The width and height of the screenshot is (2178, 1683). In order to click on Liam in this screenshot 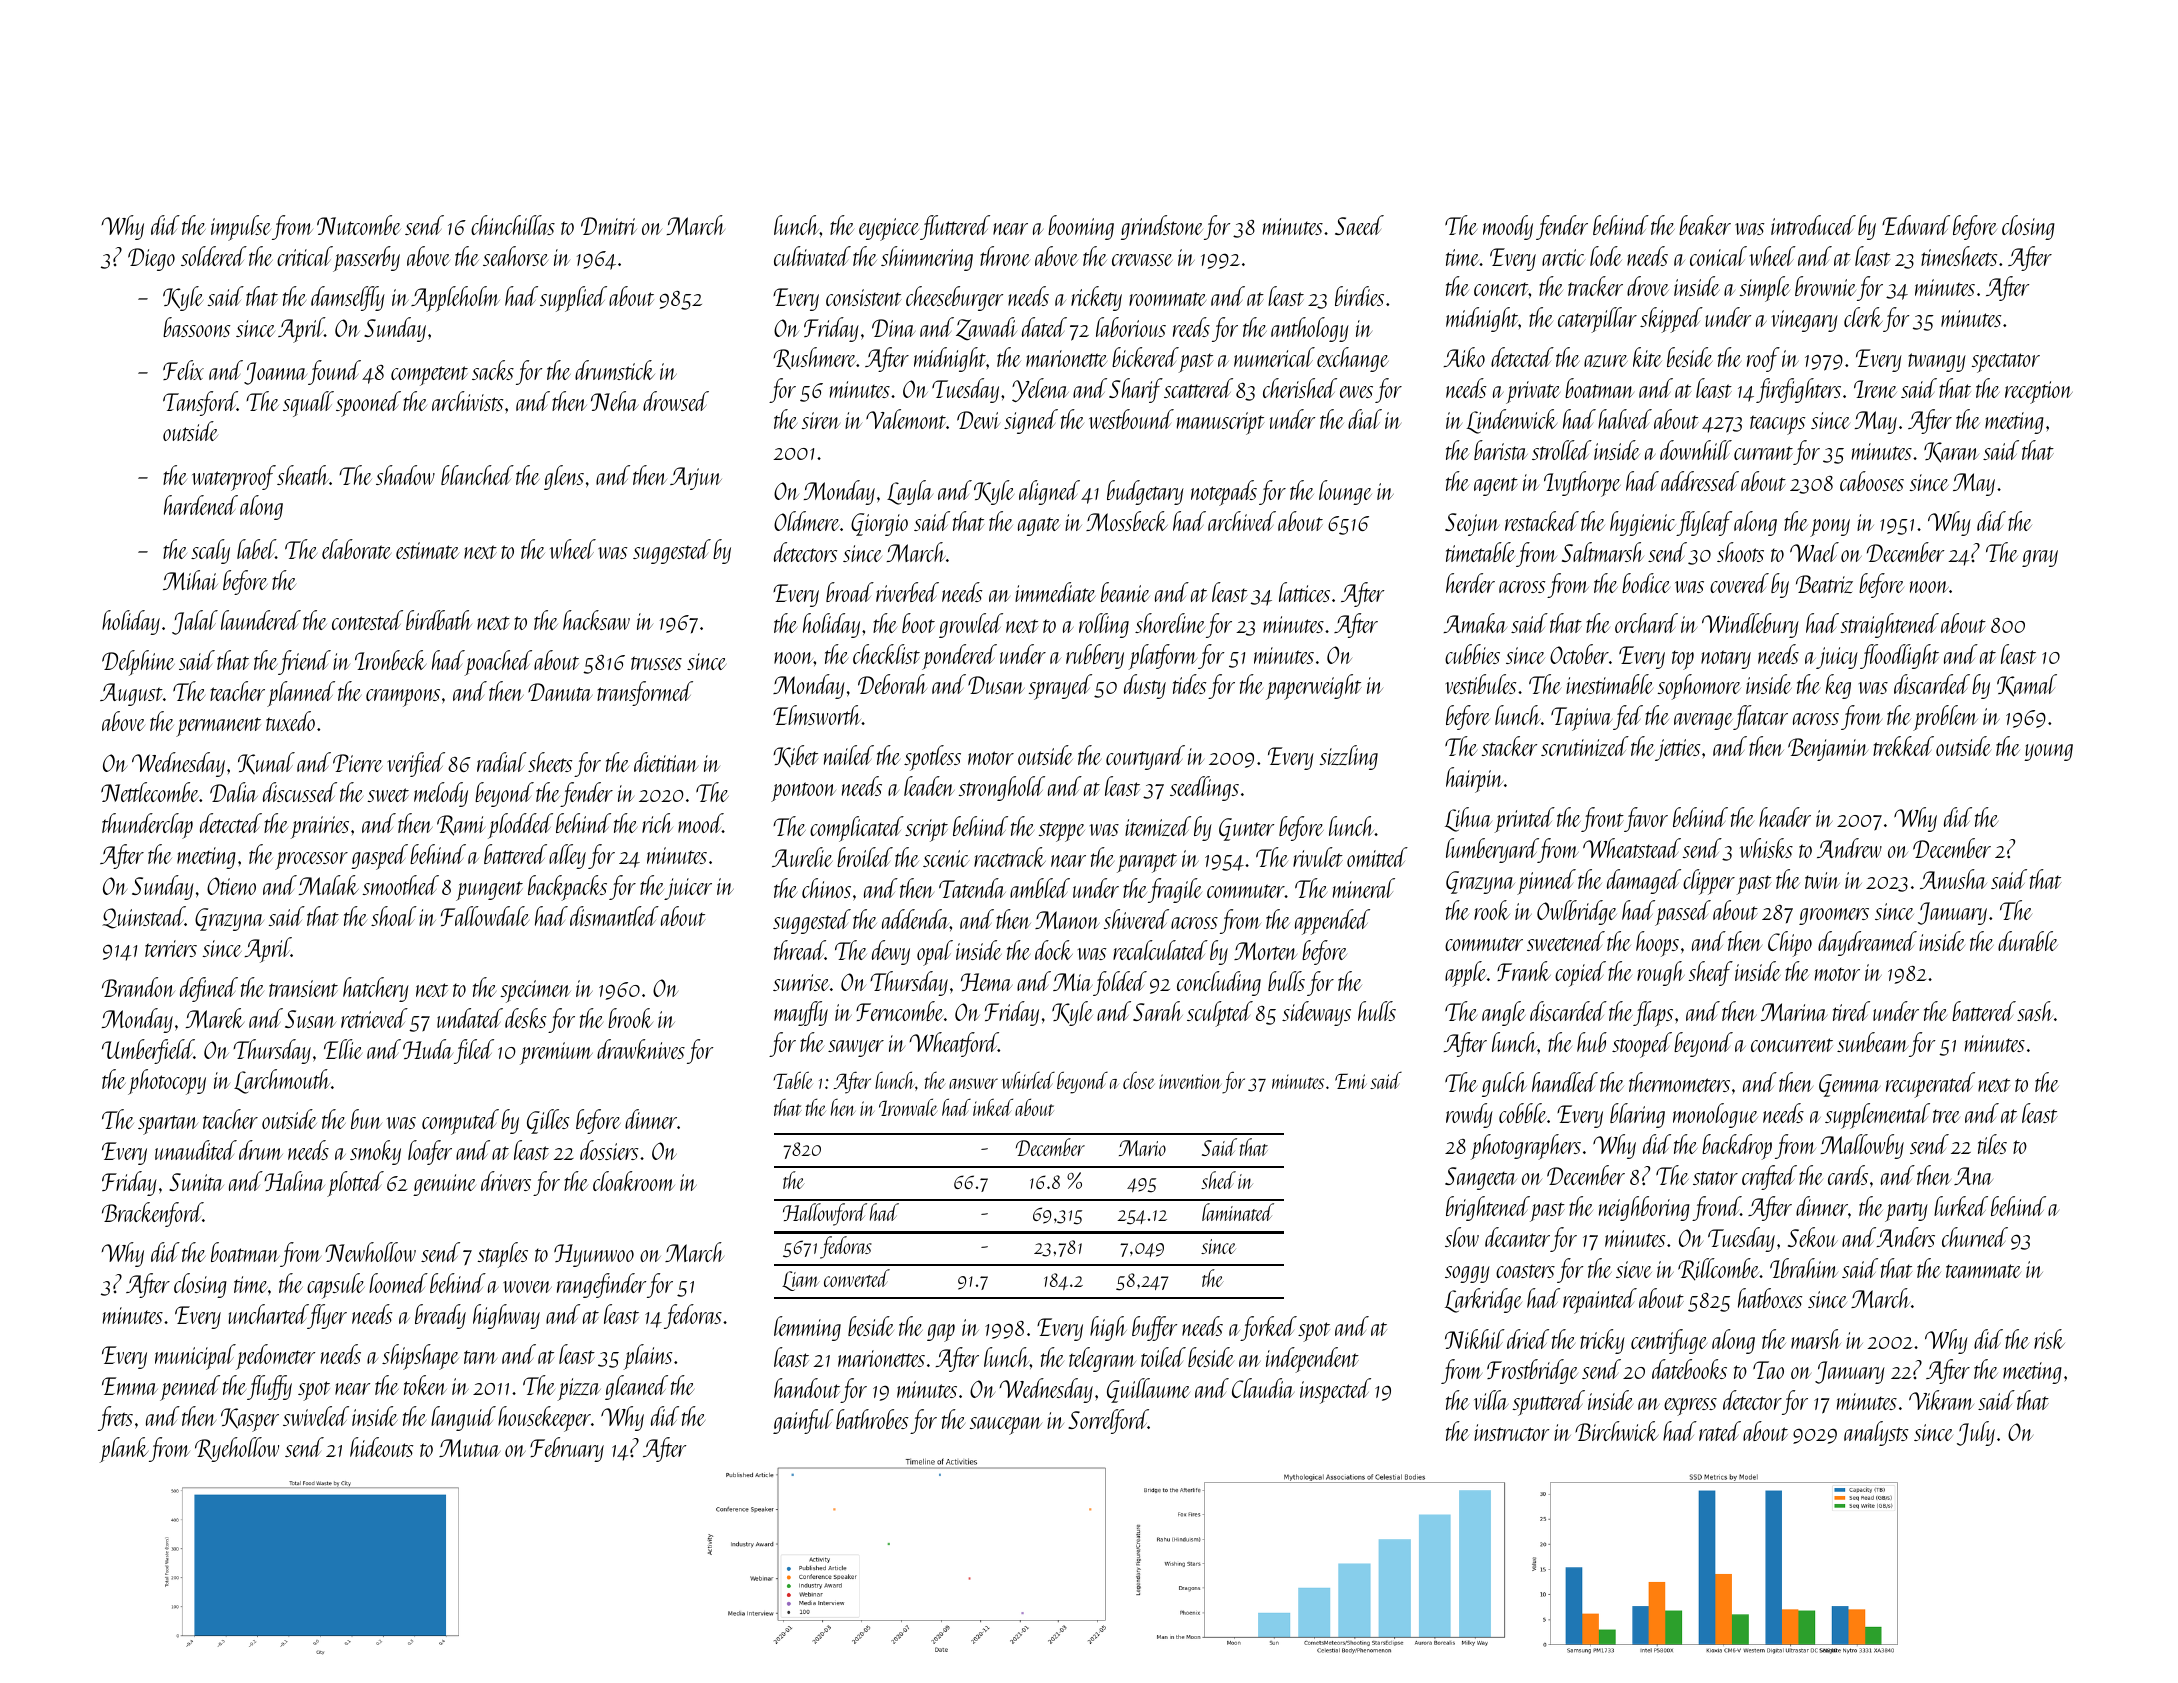, I will do `click(801, 1281)`.
